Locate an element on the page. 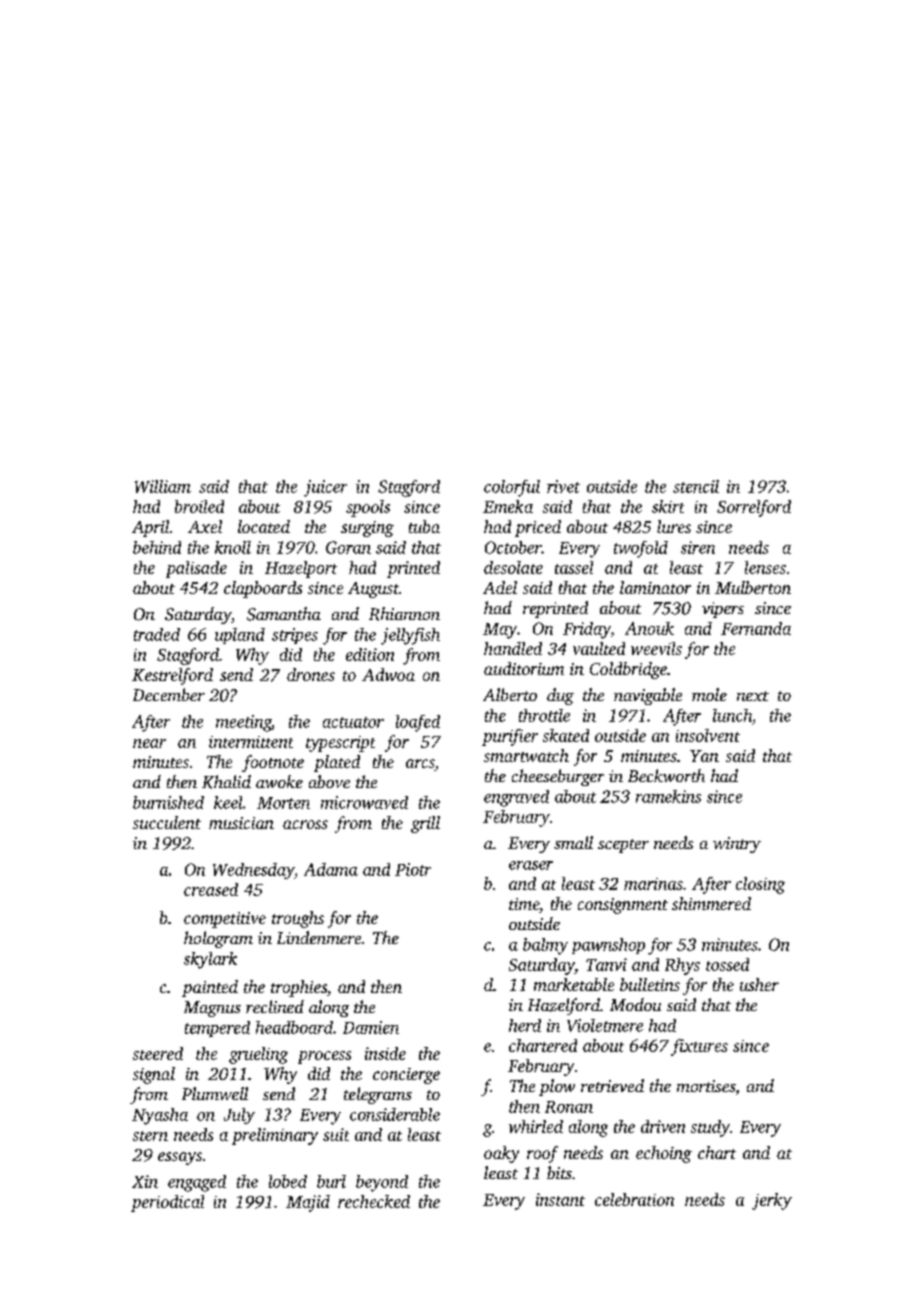 Image resolution: width=924 pixels, height=1314 pixels. lobed is located at coordinates (288, 1181).
